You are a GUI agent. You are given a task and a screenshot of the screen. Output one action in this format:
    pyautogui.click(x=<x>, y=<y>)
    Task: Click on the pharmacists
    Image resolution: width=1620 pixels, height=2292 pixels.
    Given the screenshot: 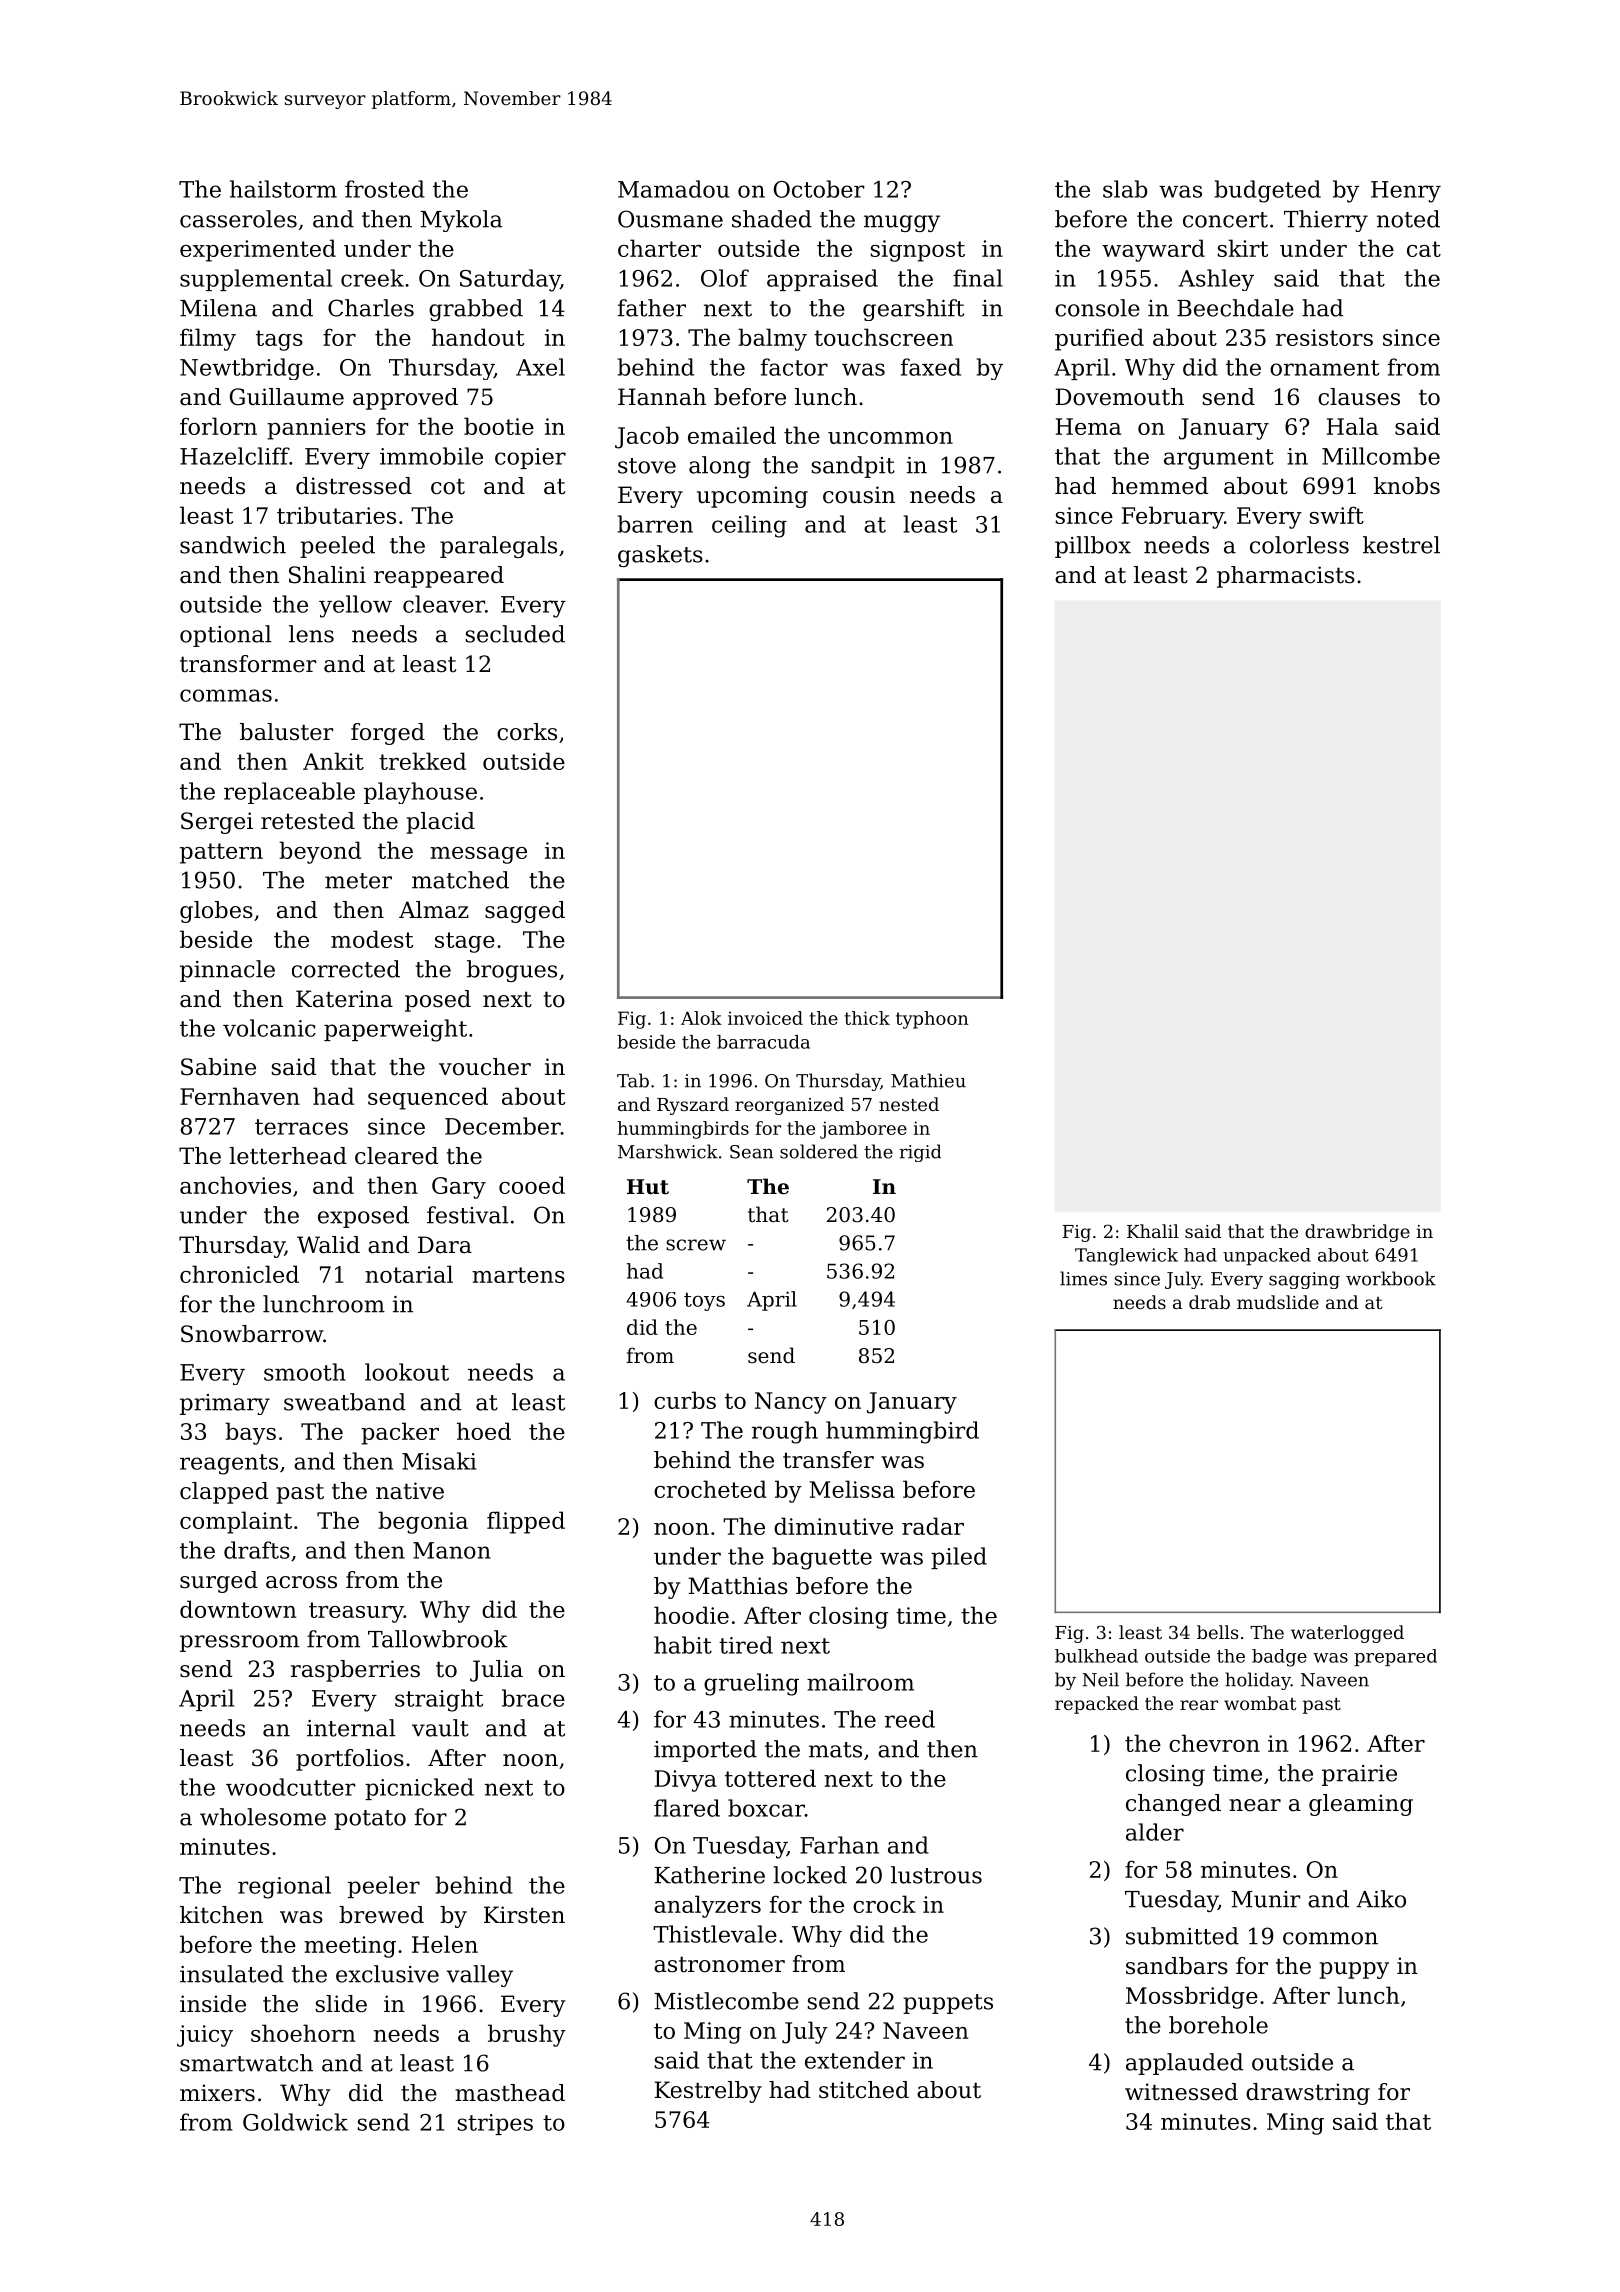 What is the action you would take?
    pyautogui.click(x=1286, y=577)
